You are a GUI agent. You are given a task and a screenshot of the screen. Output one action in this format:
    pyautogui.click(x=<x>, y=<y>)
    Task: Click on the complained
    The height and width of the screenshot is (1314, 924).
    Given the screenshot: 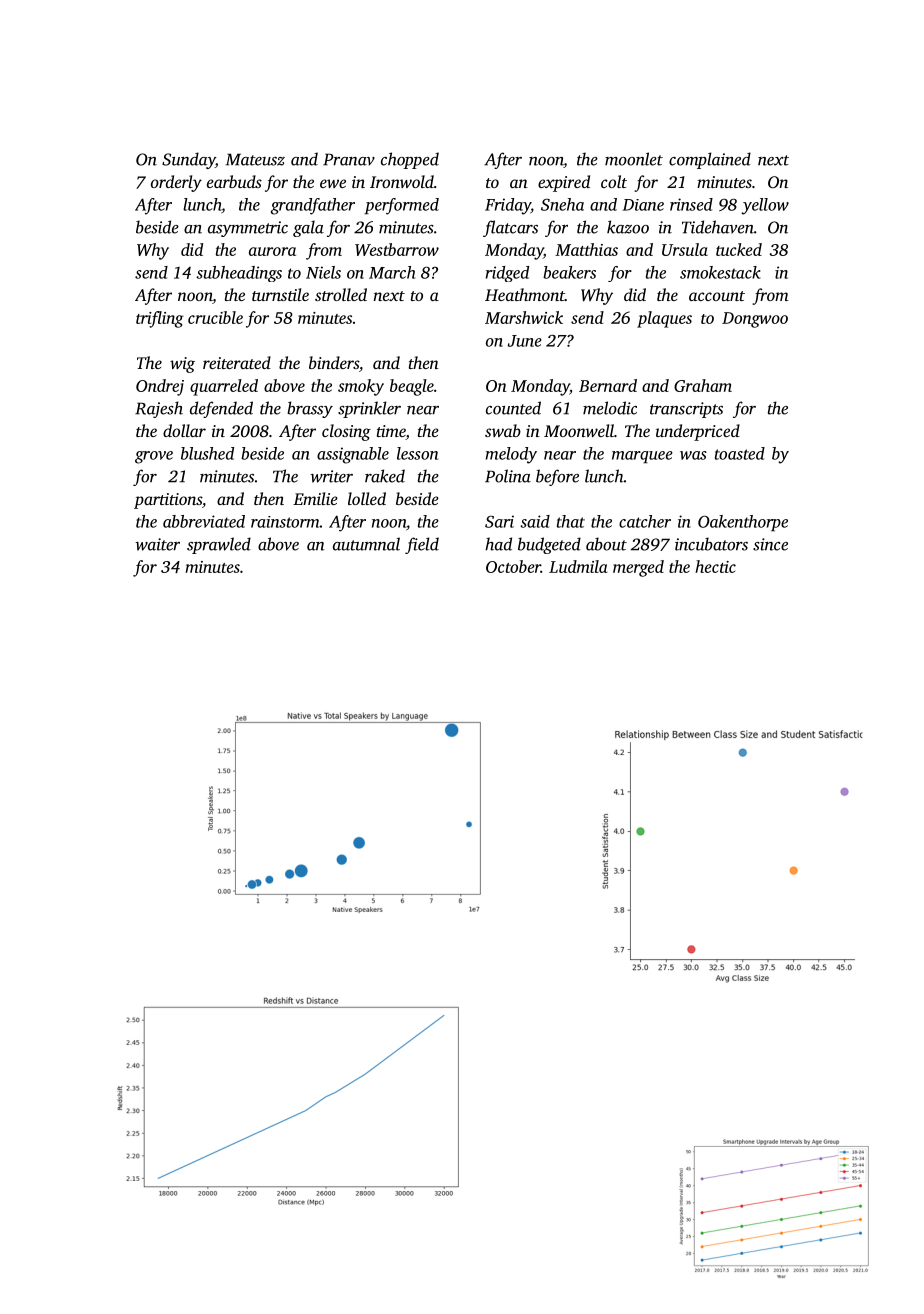 What is the action you would take?
    pyautogui.click(x=710, y=160)
